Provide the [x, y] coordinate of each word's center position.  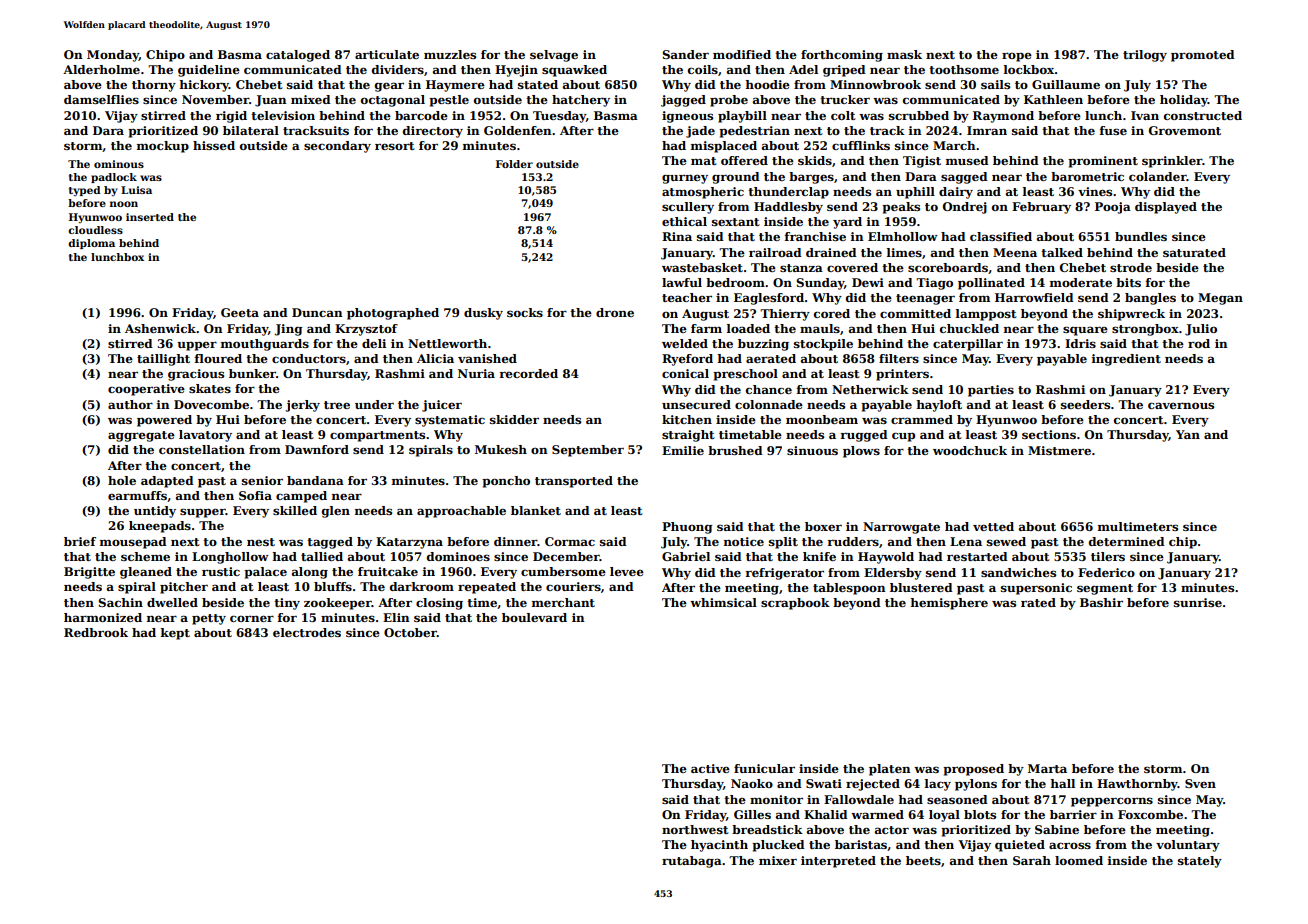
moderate [1081, 282]
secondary [337, 147]
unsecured [696, 404]
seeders [1085, 404]
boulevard [534, 617]
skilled [295, 510]
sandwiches [1018, 572]
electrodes [307, 632]
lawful [682, 282]
